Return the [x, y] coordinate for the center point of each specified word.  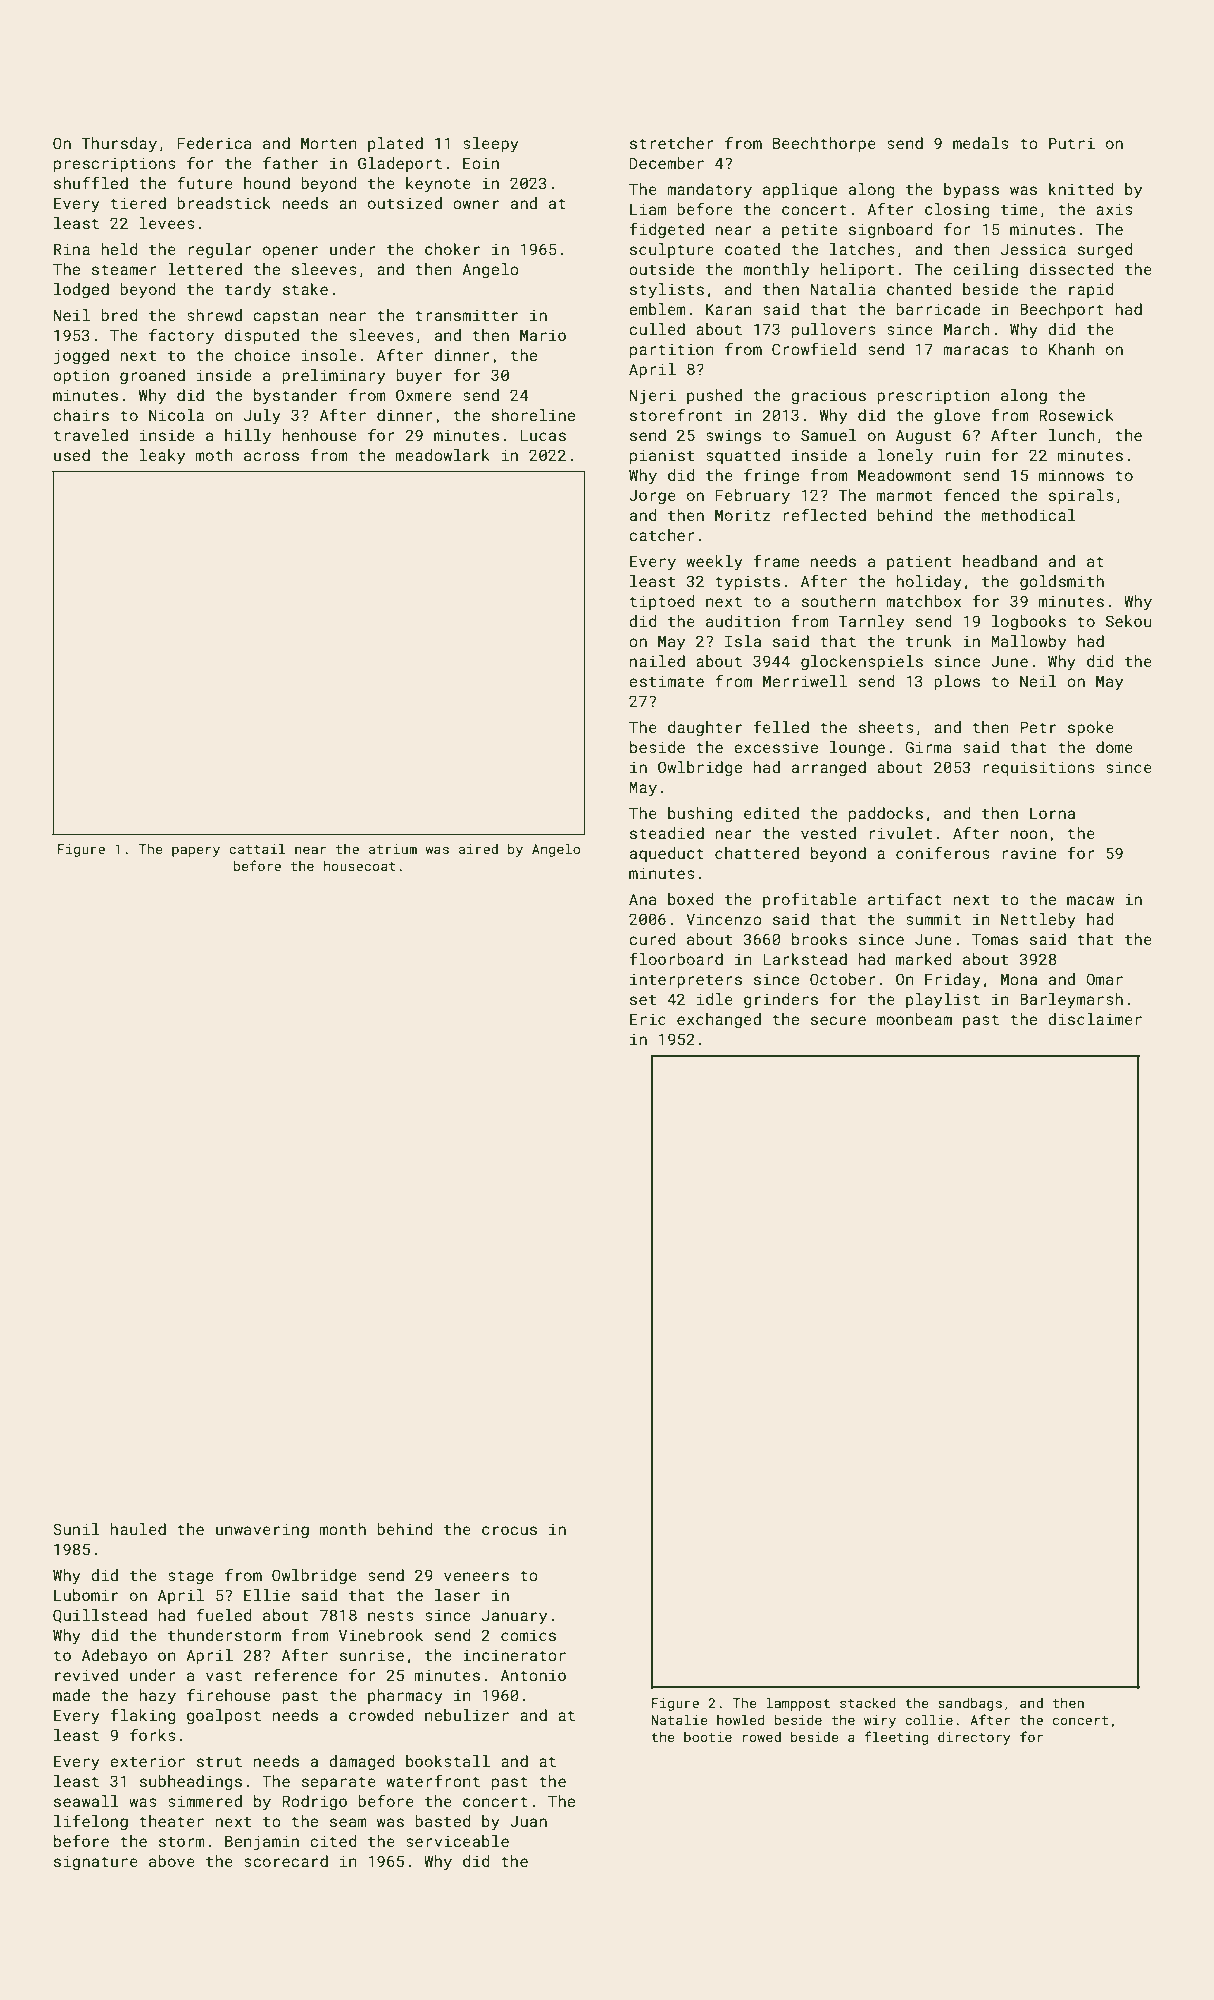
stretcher [672, 143]
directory [974, 1738]
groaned [152, 377]
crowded [381, 1715]
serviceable [457, 1841]
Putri [1072, 143]
